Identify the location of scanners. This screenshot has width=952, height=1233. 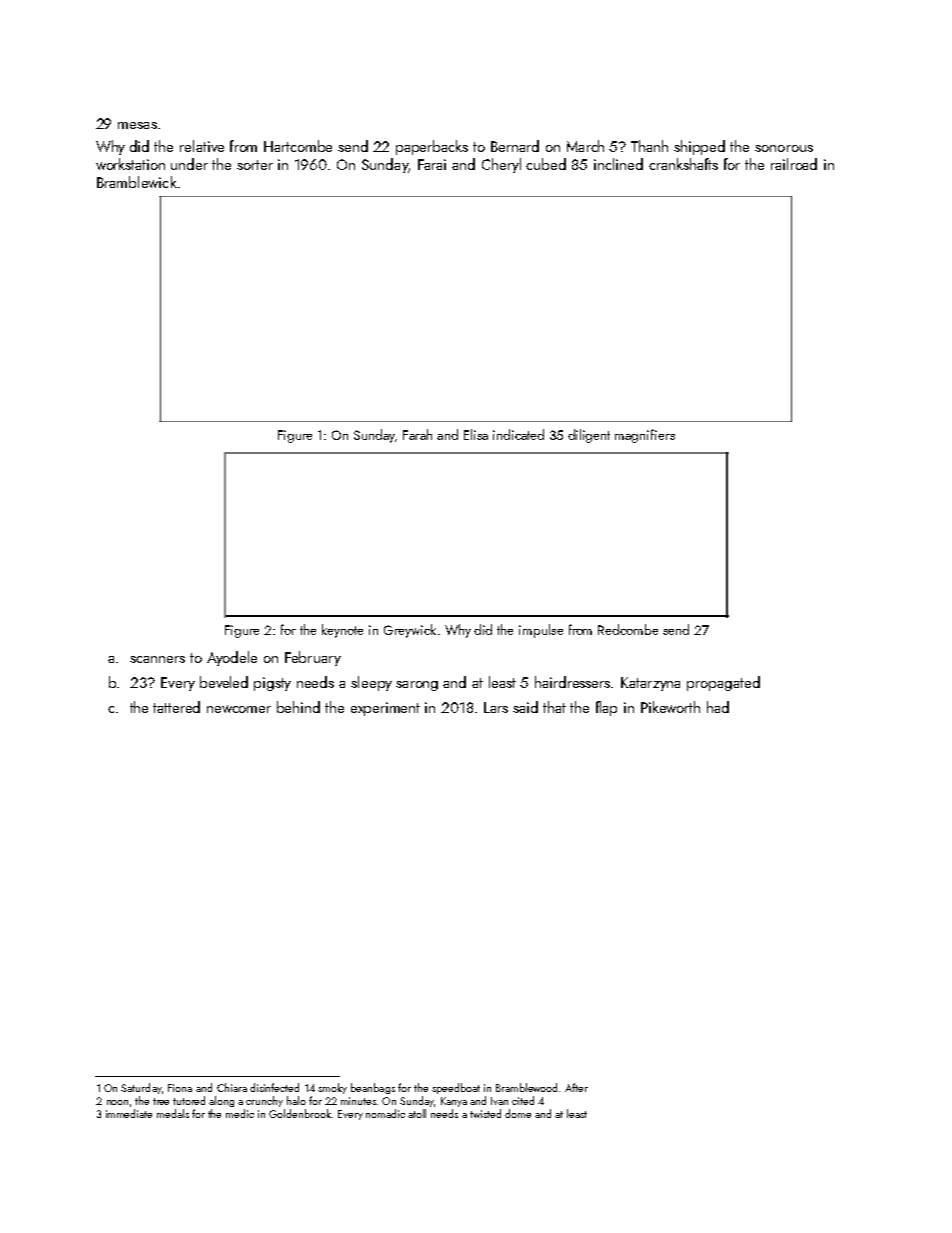
(157, 659).
